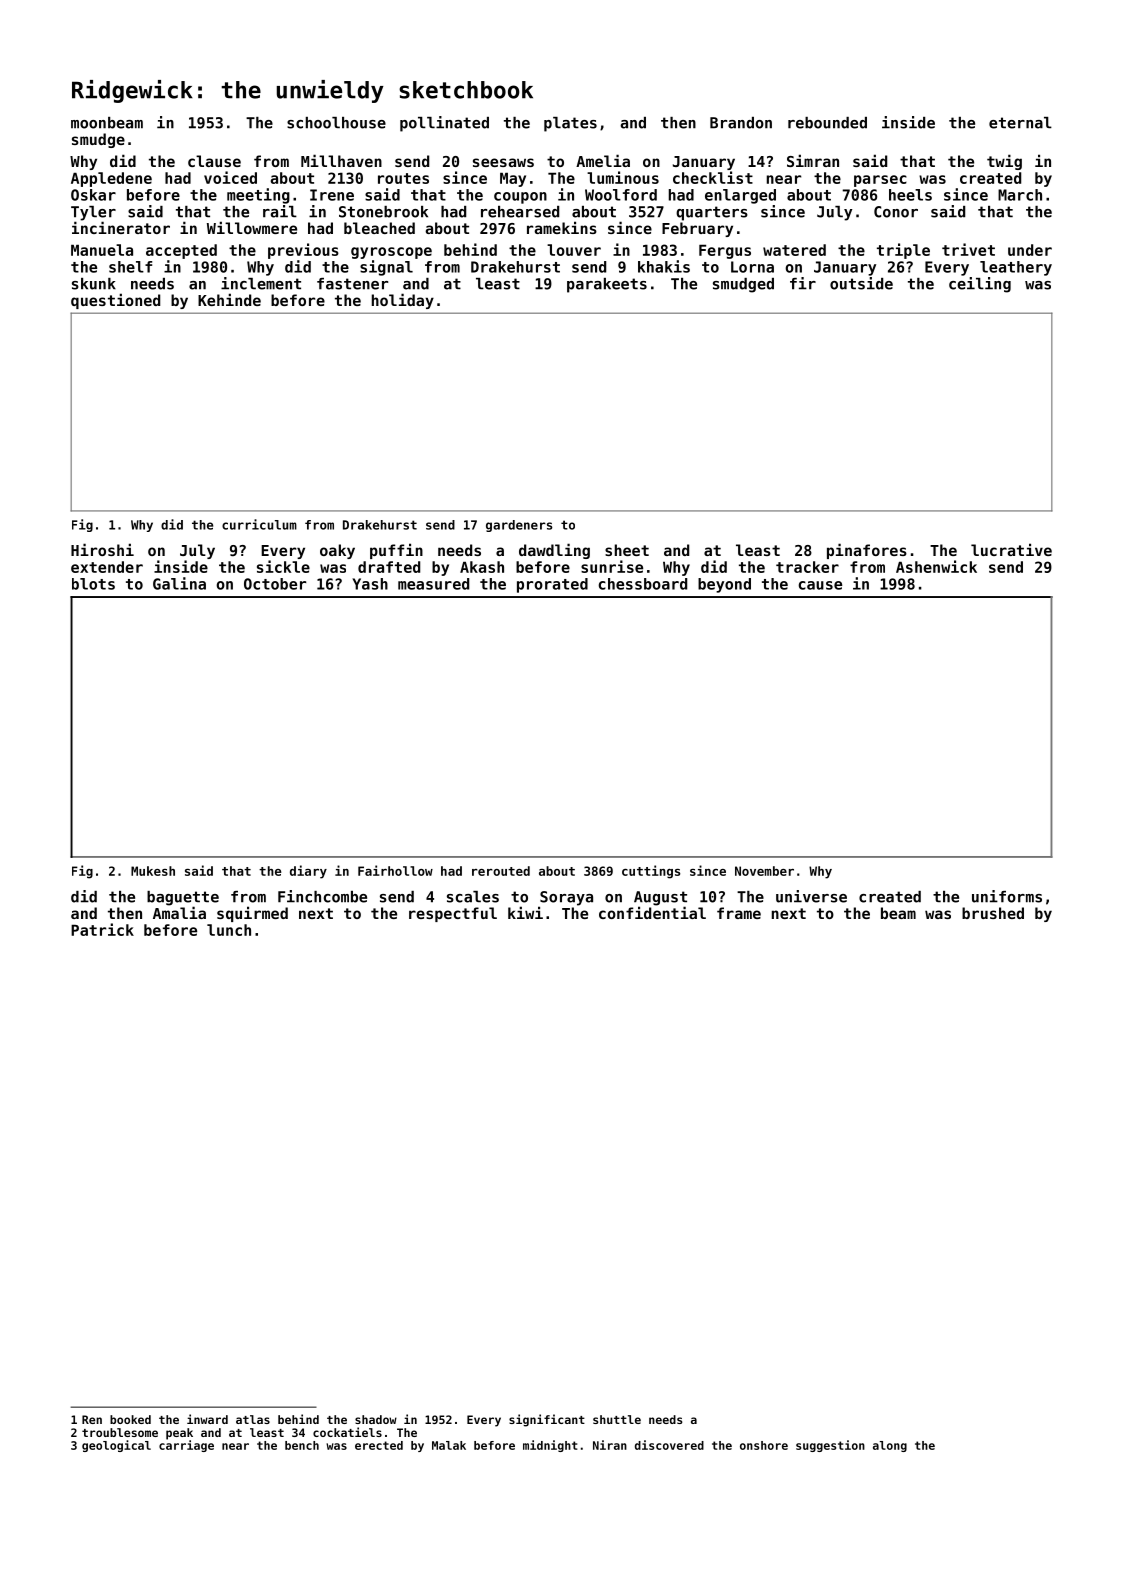 The image size is (1123, 1588). What do you see at coordinates (115, 301) in the screenshot?
I see `questioned` at bounding box center [115, 301].
